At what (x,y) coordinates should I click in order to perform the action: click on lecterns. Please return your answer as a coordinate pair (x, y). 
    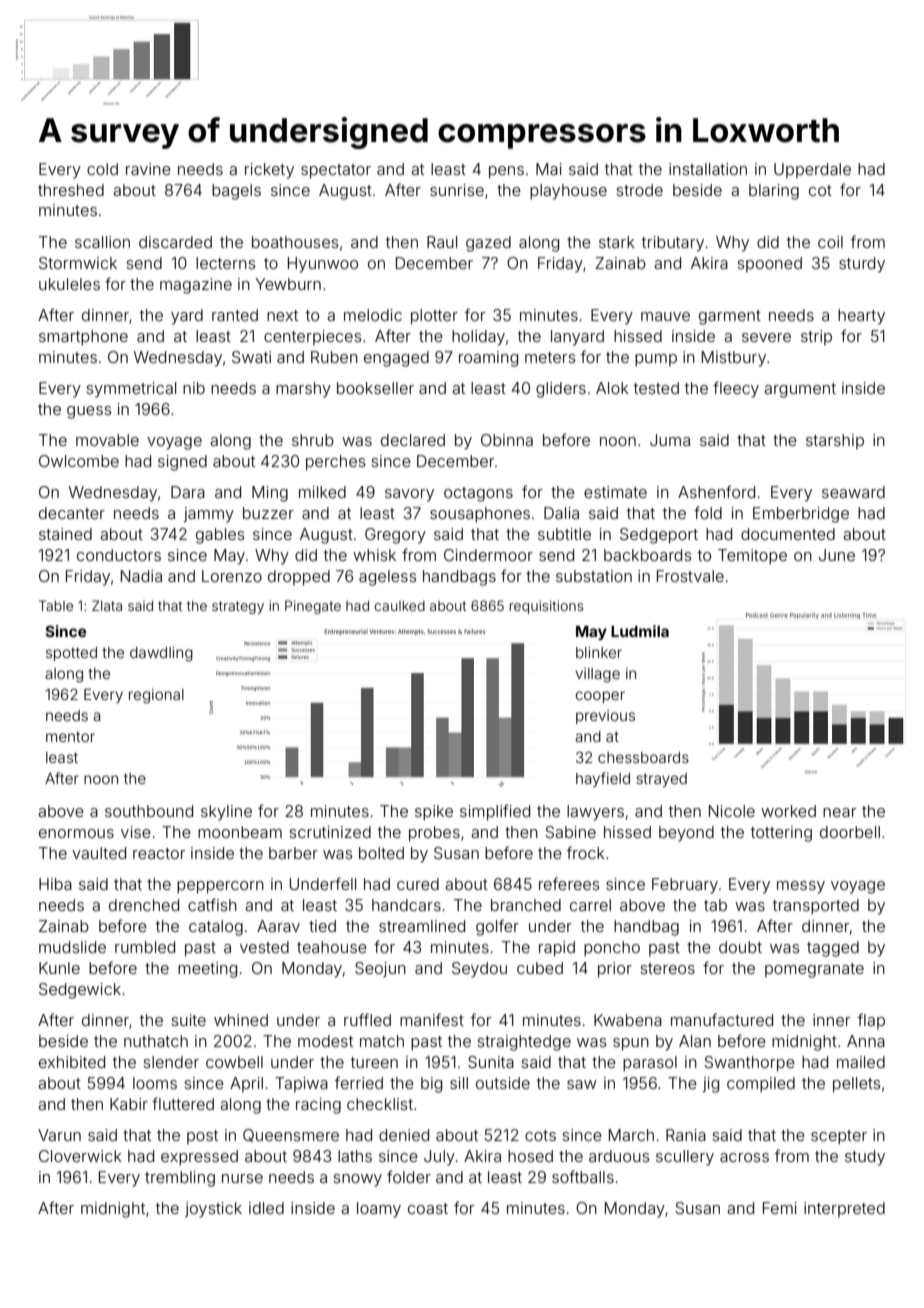
    Looking at the image, I should click on (225, 263).
